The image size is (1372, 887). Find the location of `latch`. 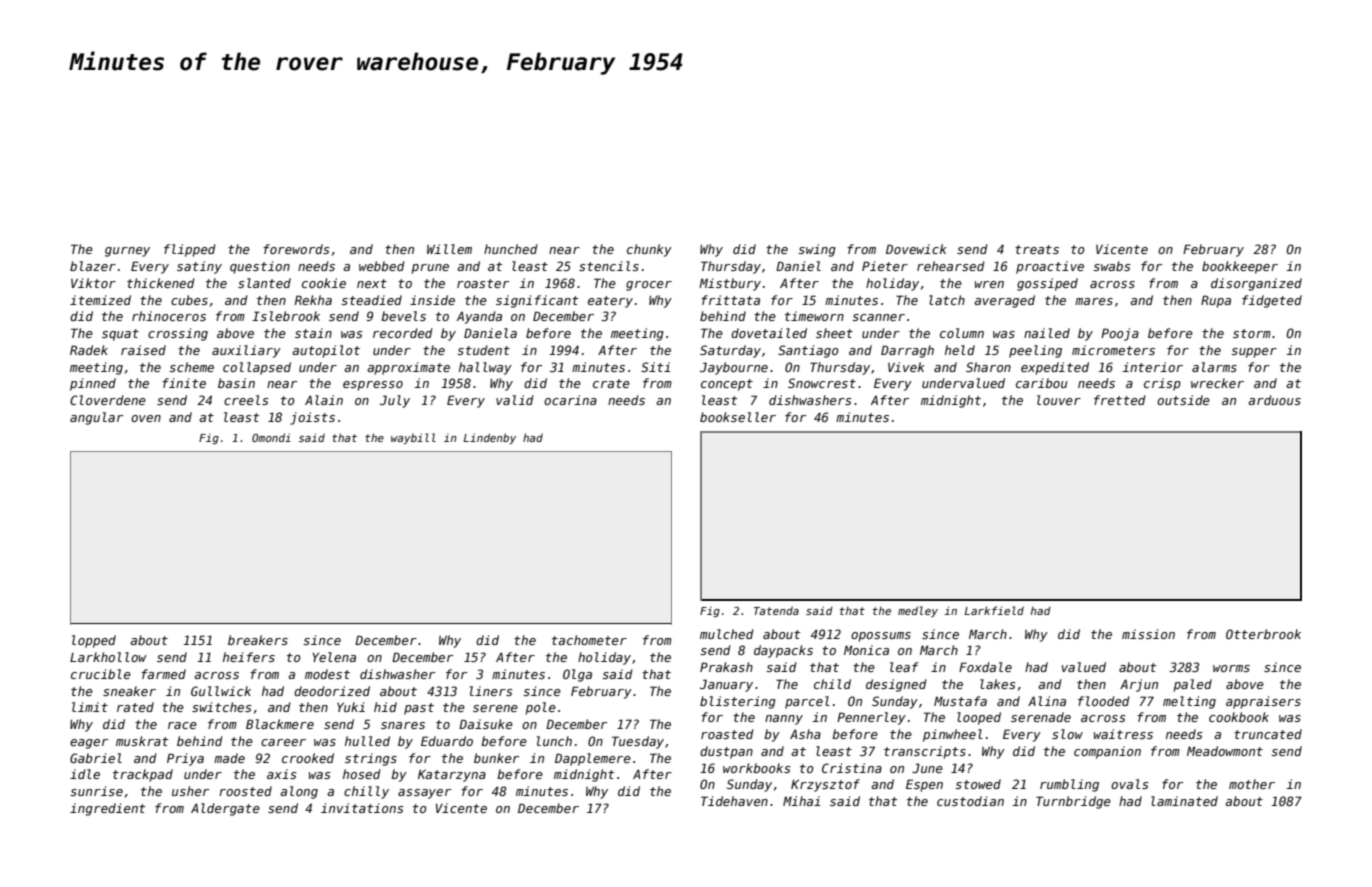

latch is located at coordinates (947, 300).
